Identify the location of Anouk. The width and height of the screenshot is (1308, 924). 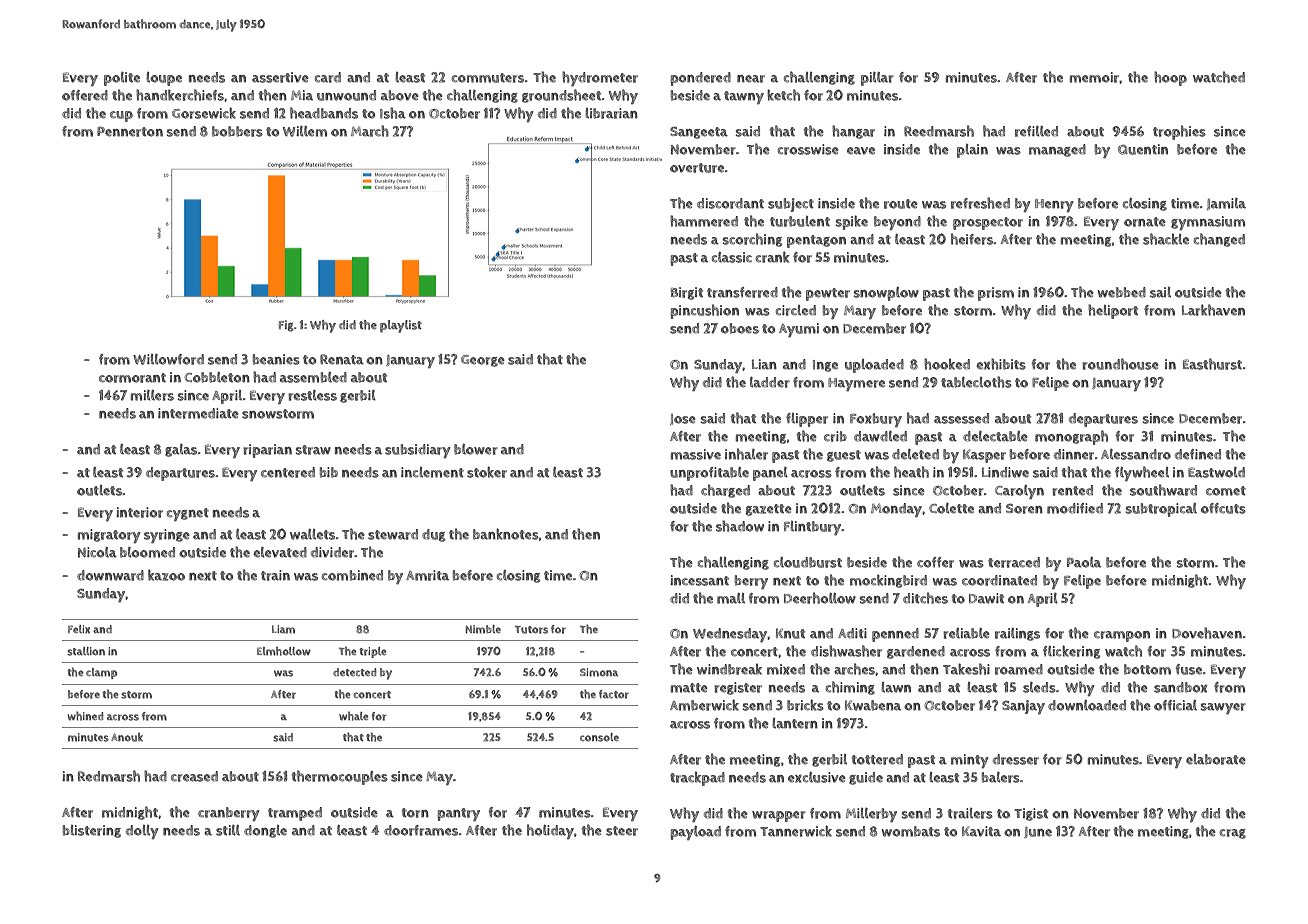
(127, 737).
